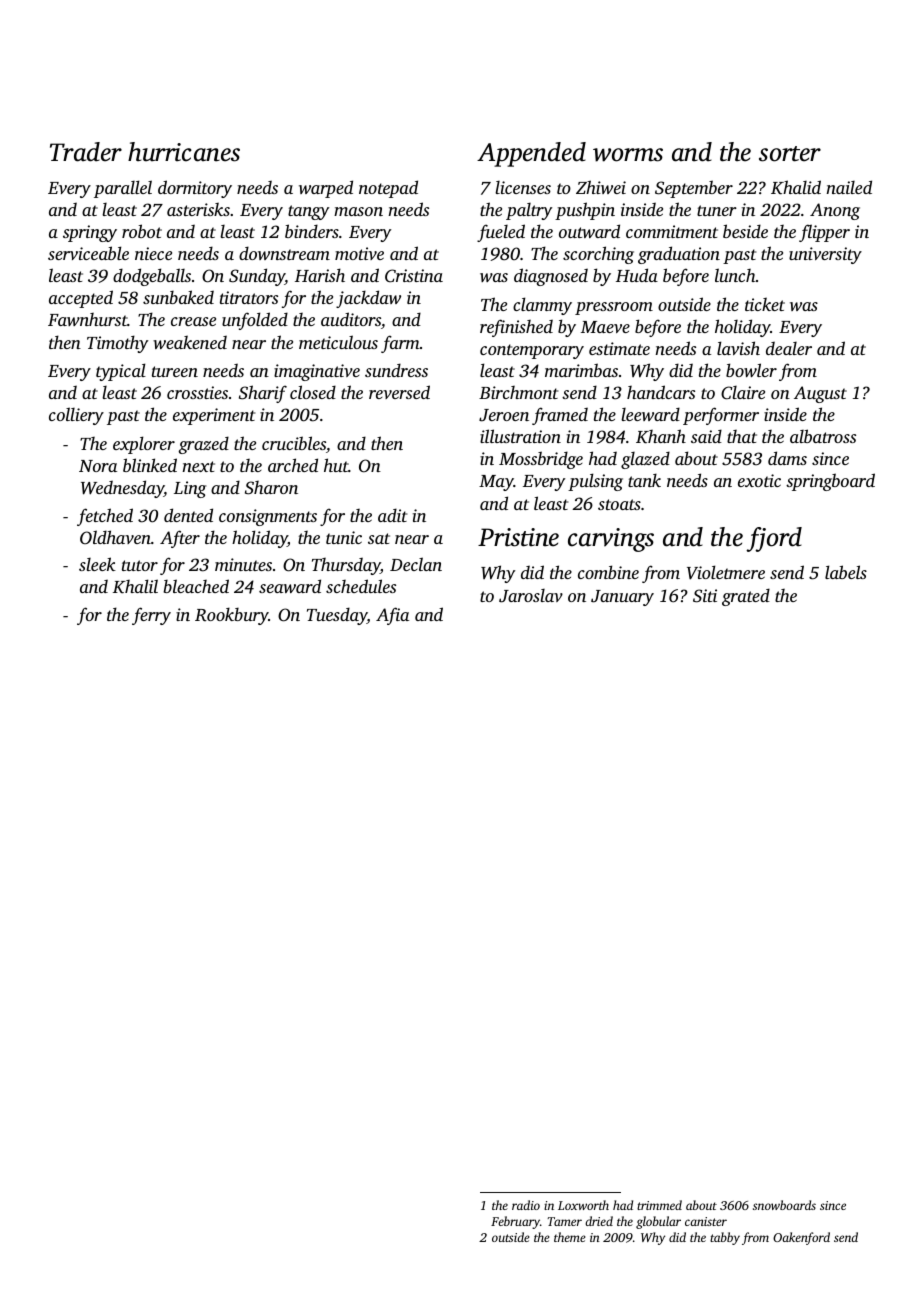  I want to click on grazed, so click(203, 445).
